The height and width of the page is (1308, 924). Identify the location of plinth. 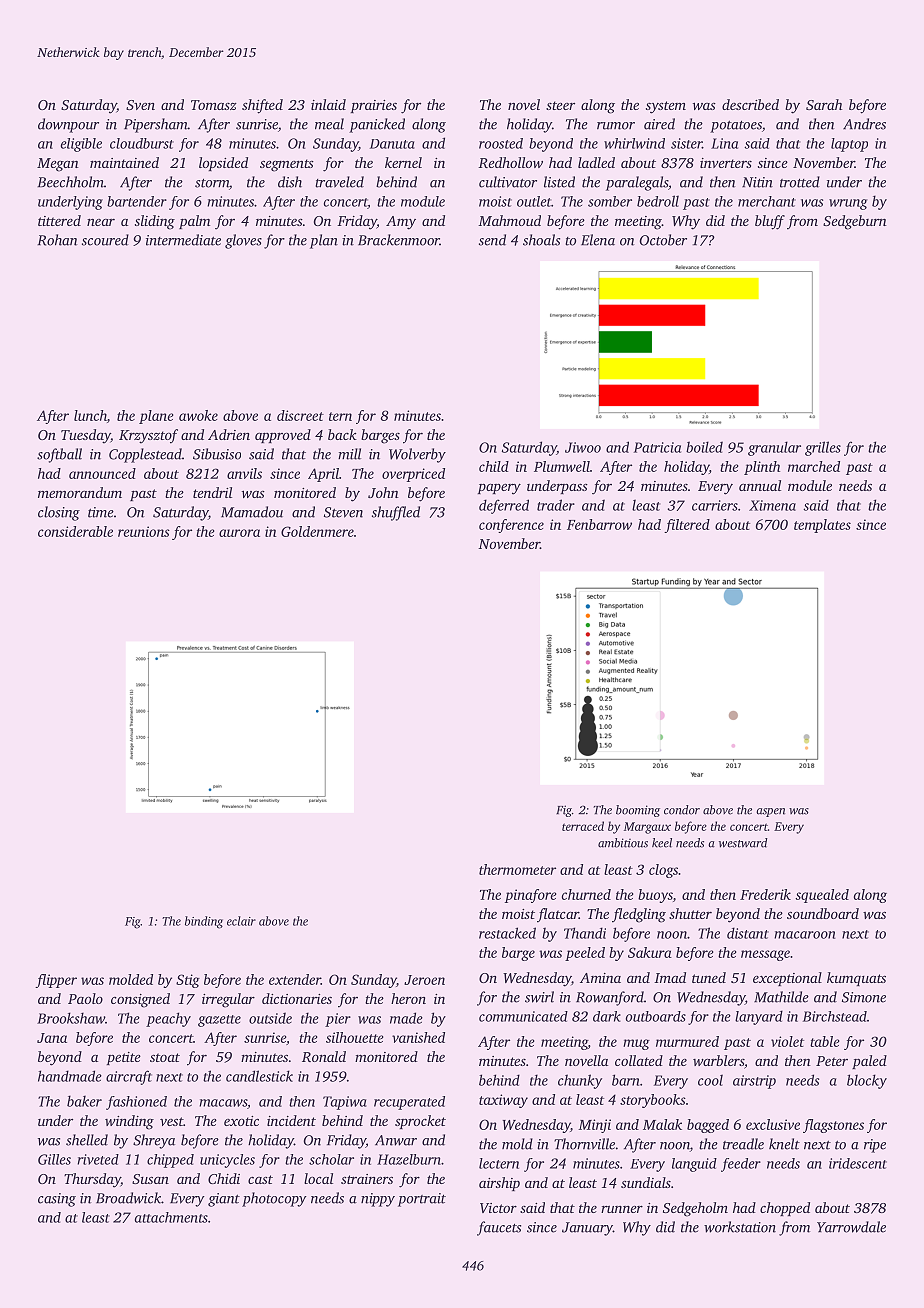
(762, 468).
